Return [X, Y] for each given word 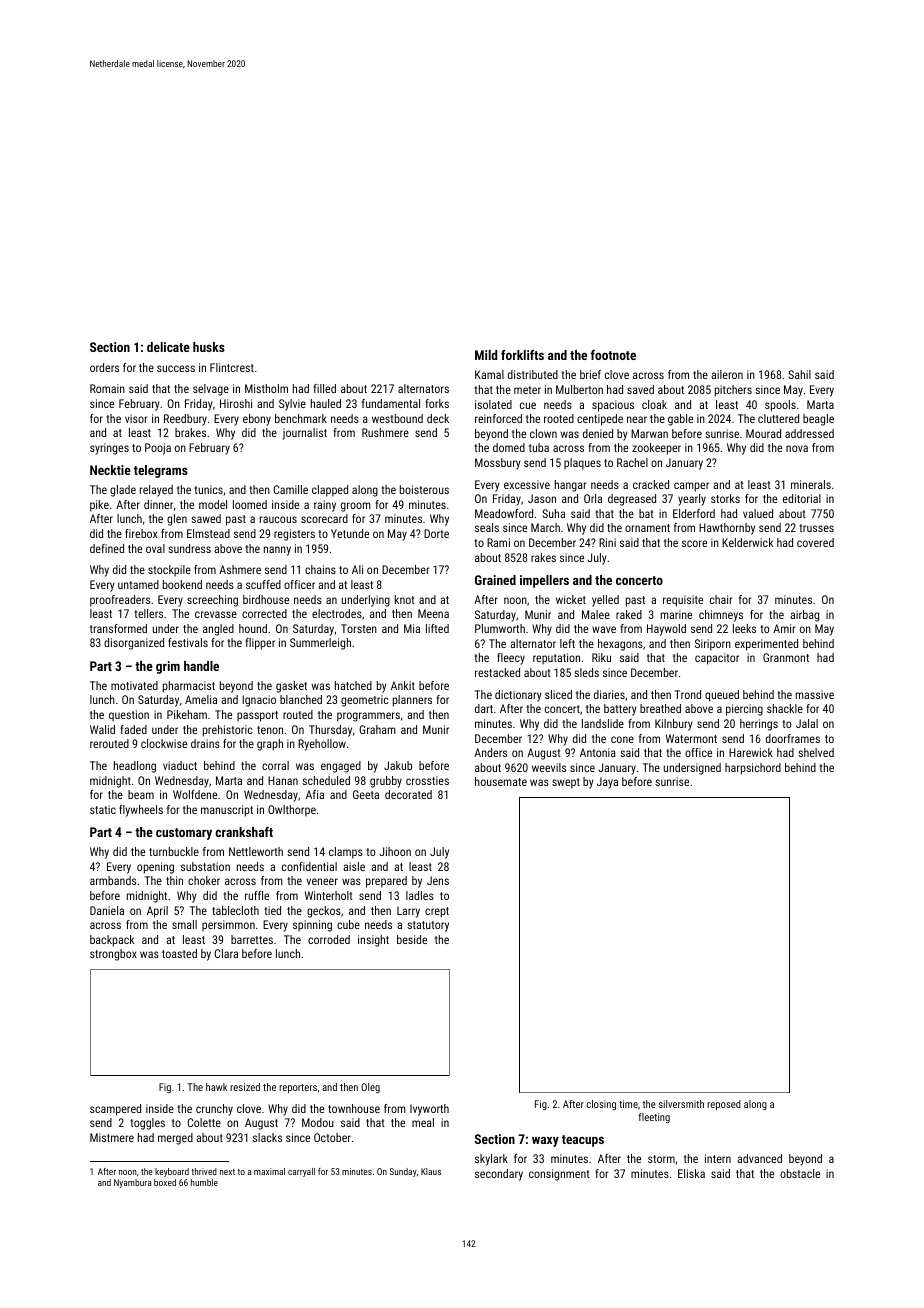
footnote [613, 355]
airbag [804, 616]
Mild [486, 355]
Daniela [107, 910]
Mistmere [112, 1137]
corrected [264, 613]
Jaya [607, 783]
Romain [107, 388]
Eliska [691, 1173]
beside [412, 939]
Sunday [403, 1172]
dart [484, 708]
